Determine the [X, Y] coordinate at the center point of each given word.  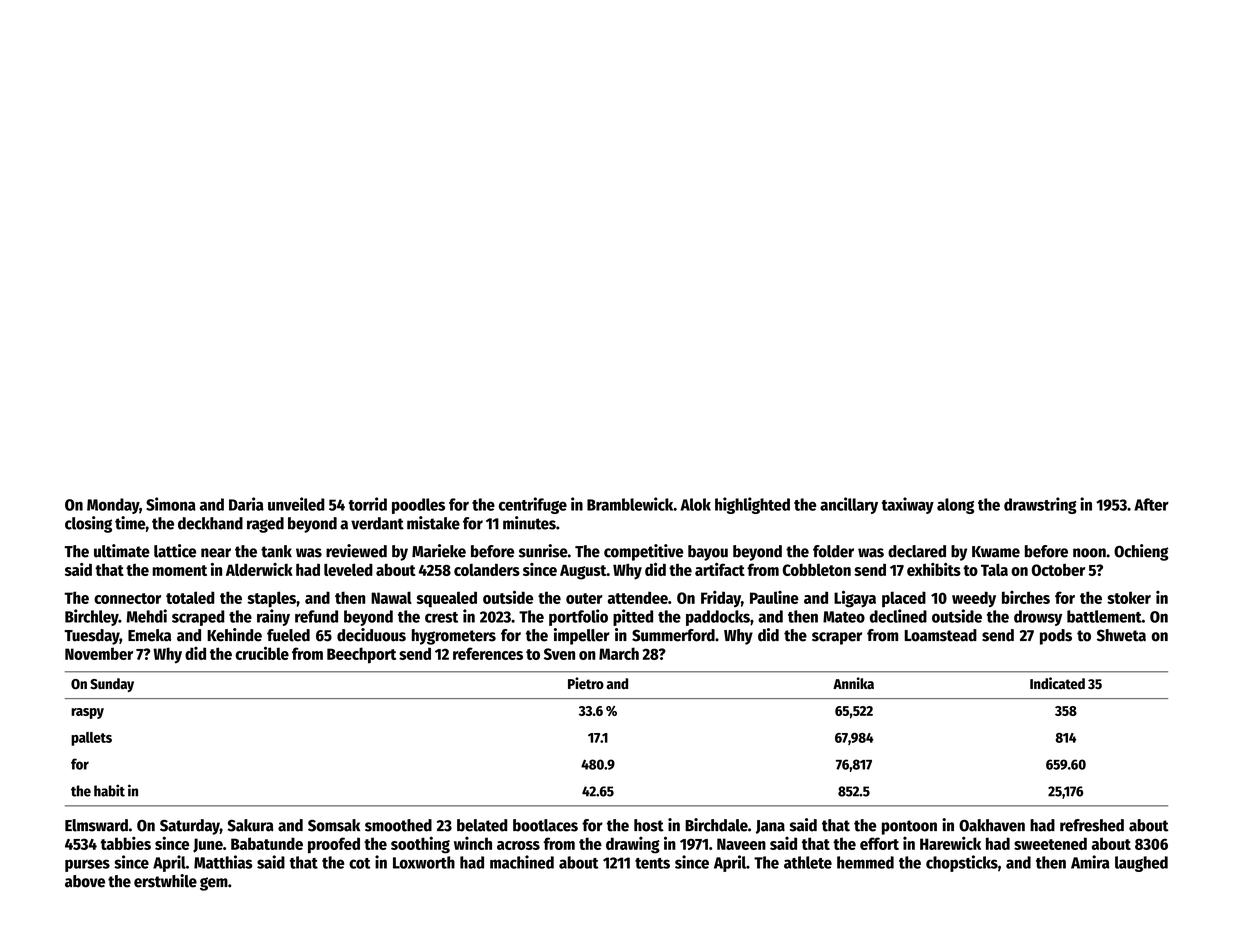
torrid [368, 504]
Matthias [223, 862]
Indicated [1057, 683]
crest [441, 617]
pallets [91, 739]
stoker [1129, 597]
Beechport [361, 655]
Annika [853, 683]
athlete [808, 862]
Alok [695, 504]
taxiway [908, 505]
